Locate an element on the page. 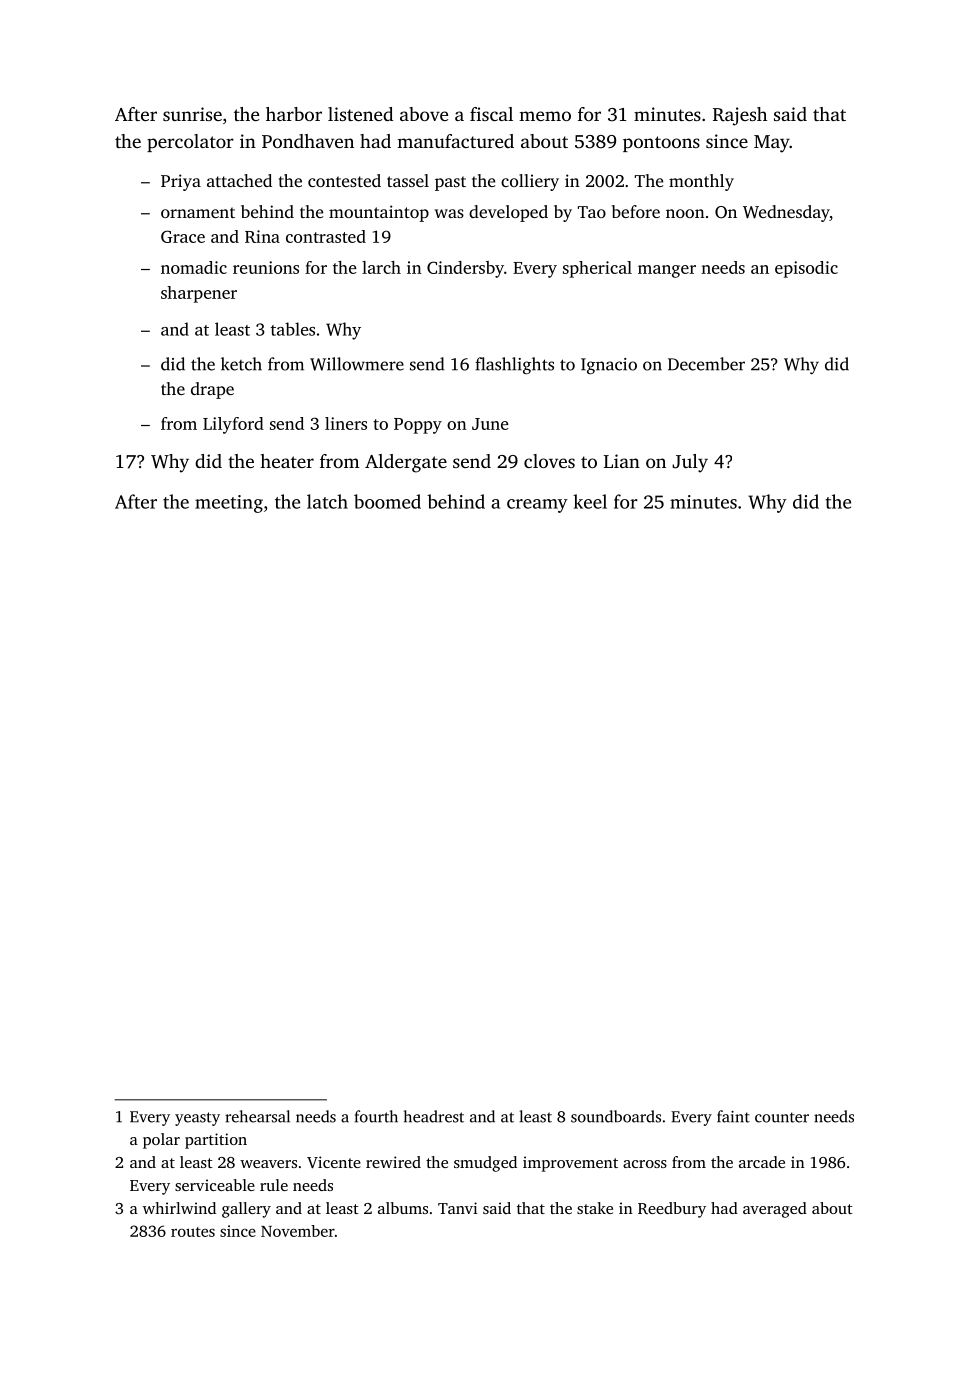  December is located at coordinates (706, 364).
